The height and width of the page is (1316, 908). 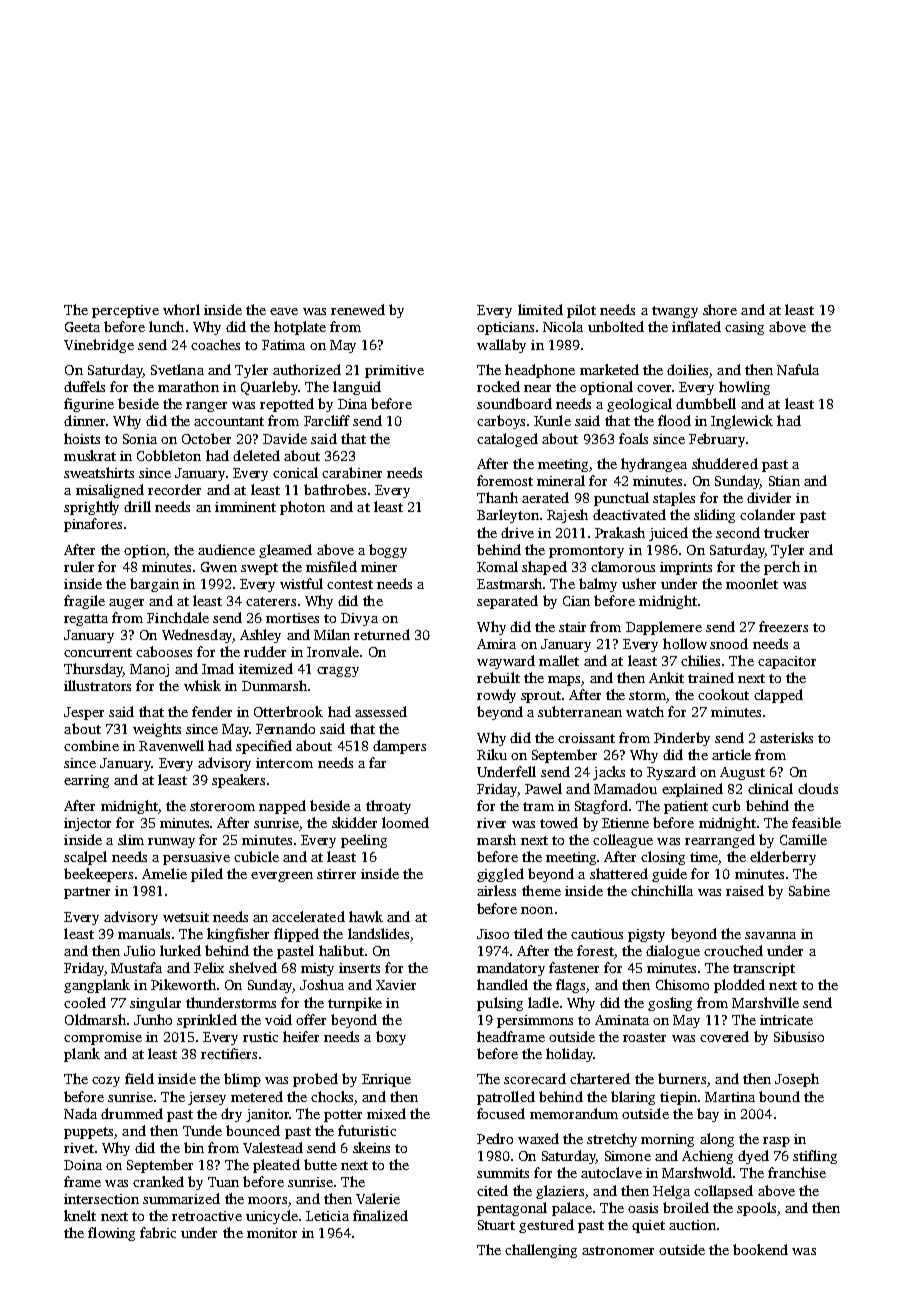 What do you see at coordinates (188, 386) in the page?
I see `marathon` at bounding box center [188, 386].
